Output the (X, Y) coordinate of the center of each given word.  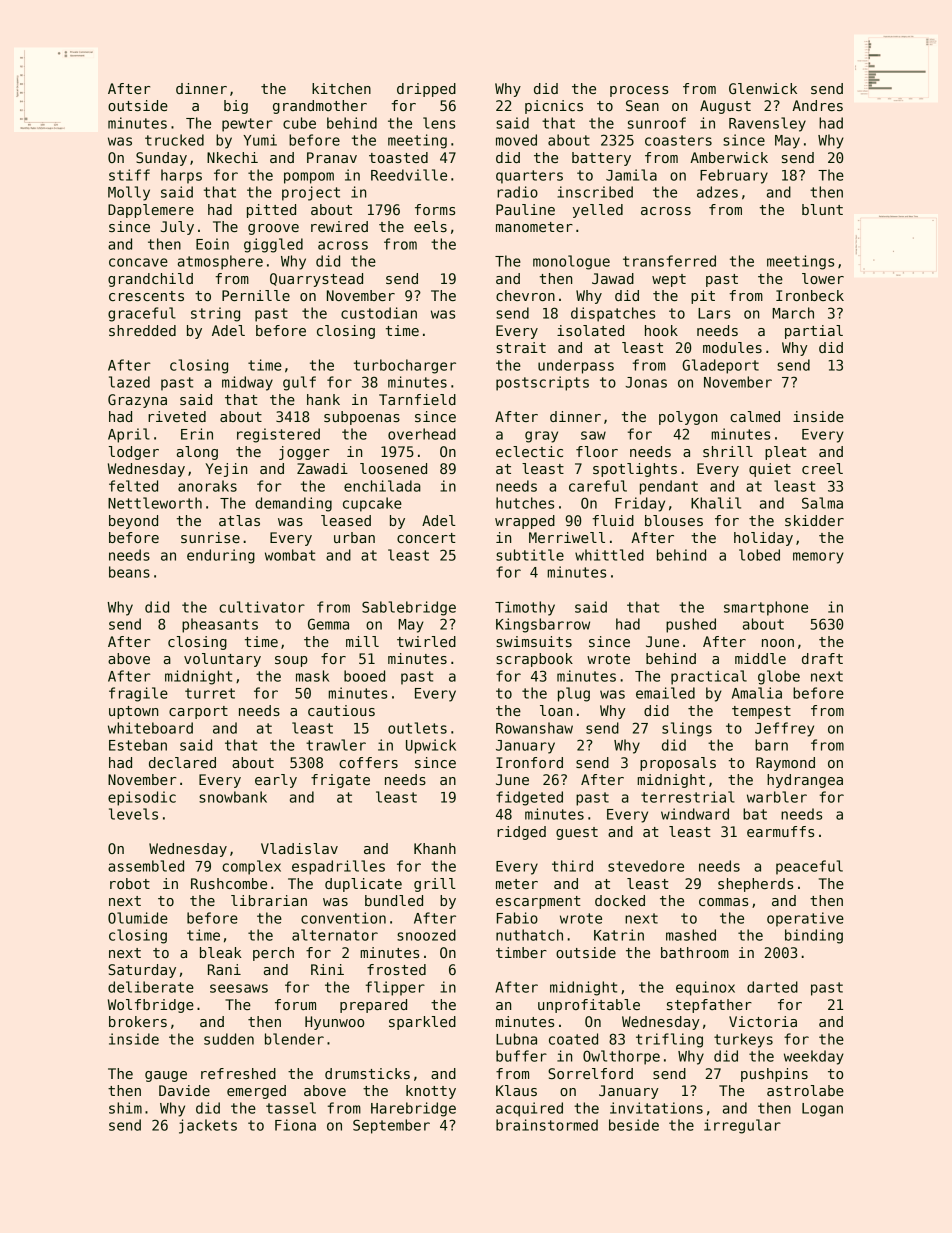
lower (823, 278)
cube (299, 123)
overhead (422, 434)
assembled (146, 866)
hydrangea (805, 781)
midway (247, 383)
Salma (822, 503)
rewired (339, 226)
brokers (138, 1021)
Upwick (431, 746)
